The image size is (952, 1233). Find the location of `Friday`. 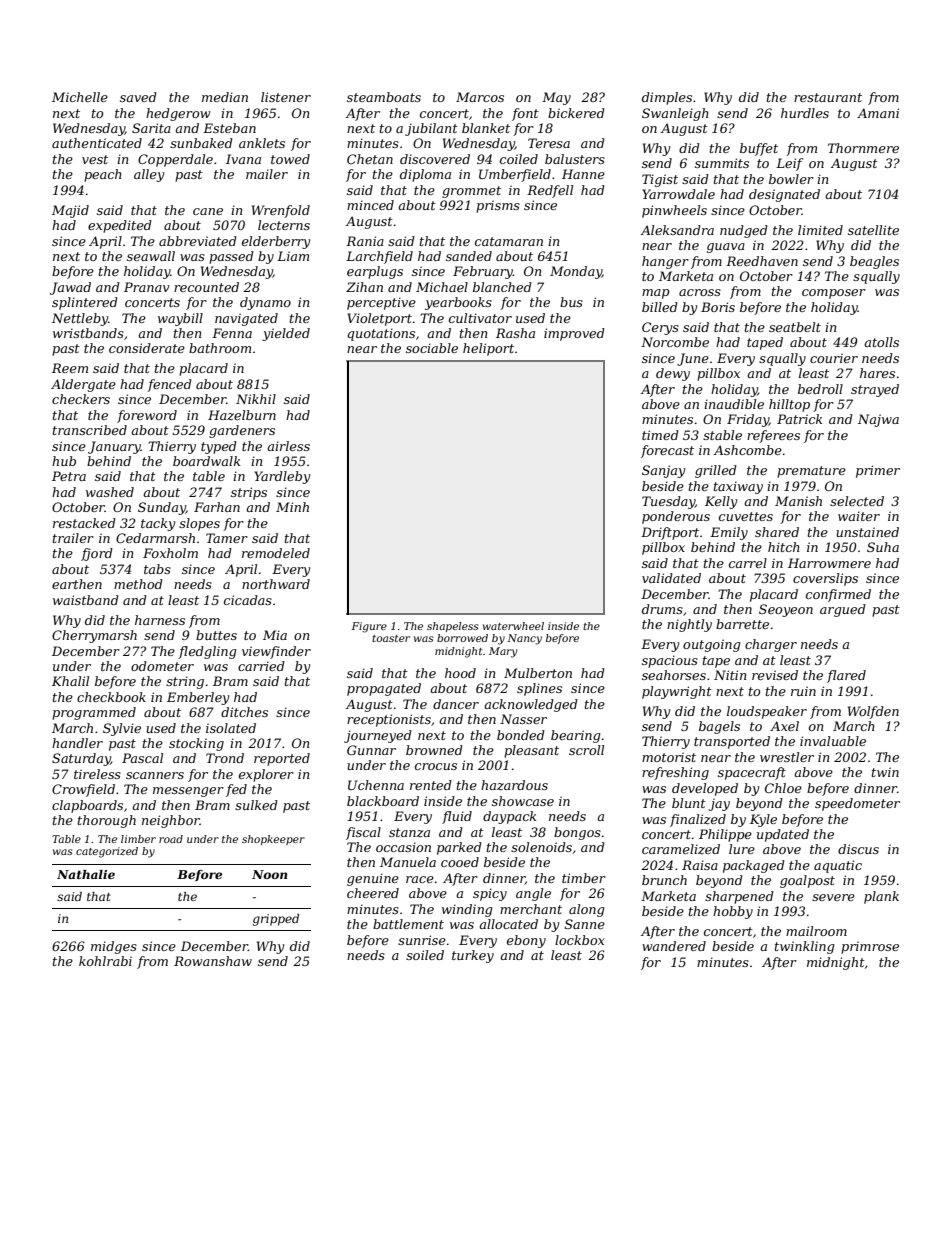

Friday is located at coordinates (748, 420).
